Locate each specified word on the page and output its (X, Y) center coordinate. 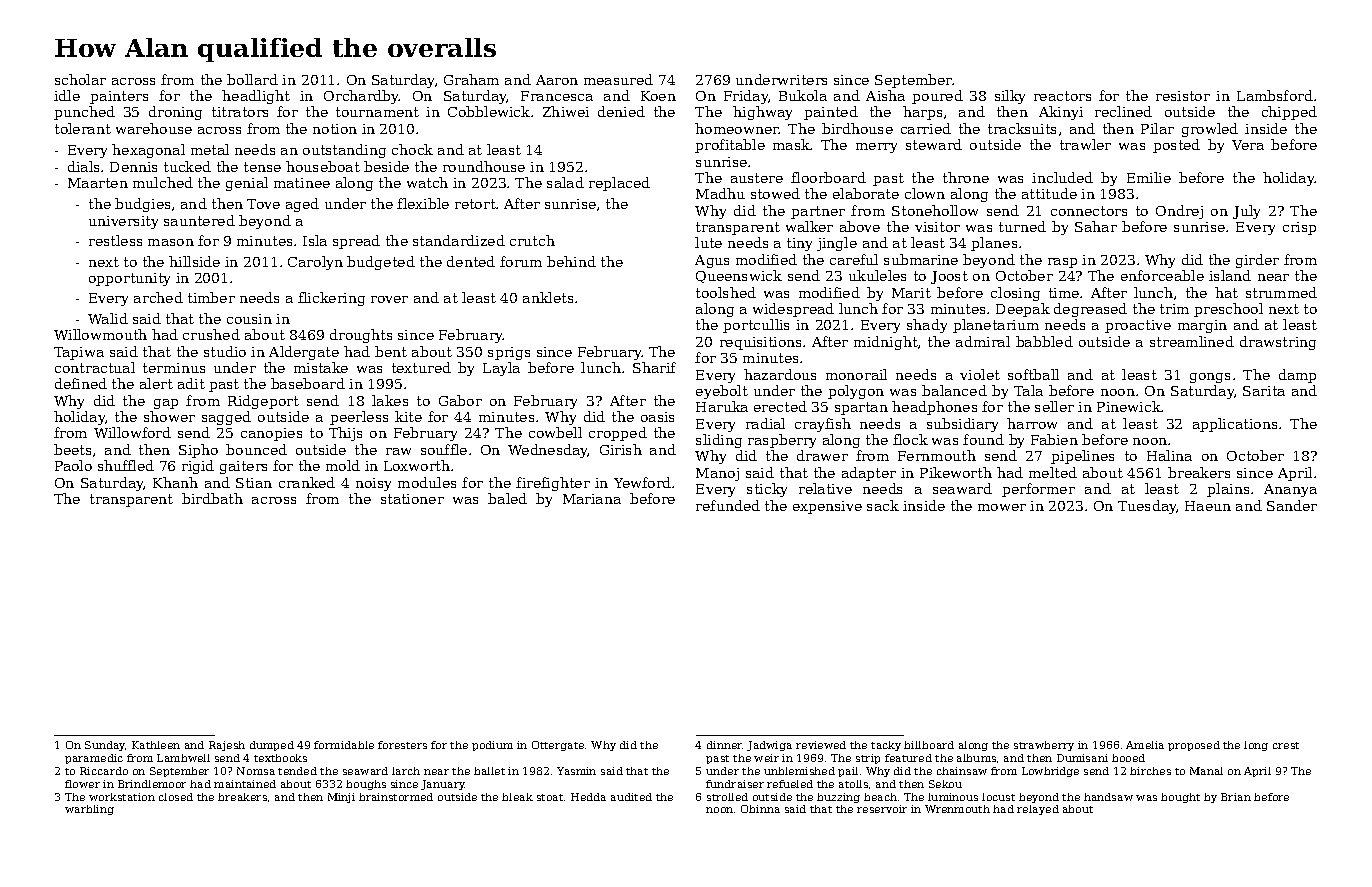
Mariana (592, 499)
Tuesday (1147, 507)
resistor (1183, 96)
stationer (412, 499)
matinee (302, 183)
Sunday (105, 746)
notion (335, 129)
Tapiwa (79, 353)
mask (792, 144)
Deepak (1023, 310)
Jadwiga (769, 746)
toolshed (726, 292)
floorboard (828, 177)
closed (176, 797)
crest (1286, 745)
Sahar (1096, 226)
